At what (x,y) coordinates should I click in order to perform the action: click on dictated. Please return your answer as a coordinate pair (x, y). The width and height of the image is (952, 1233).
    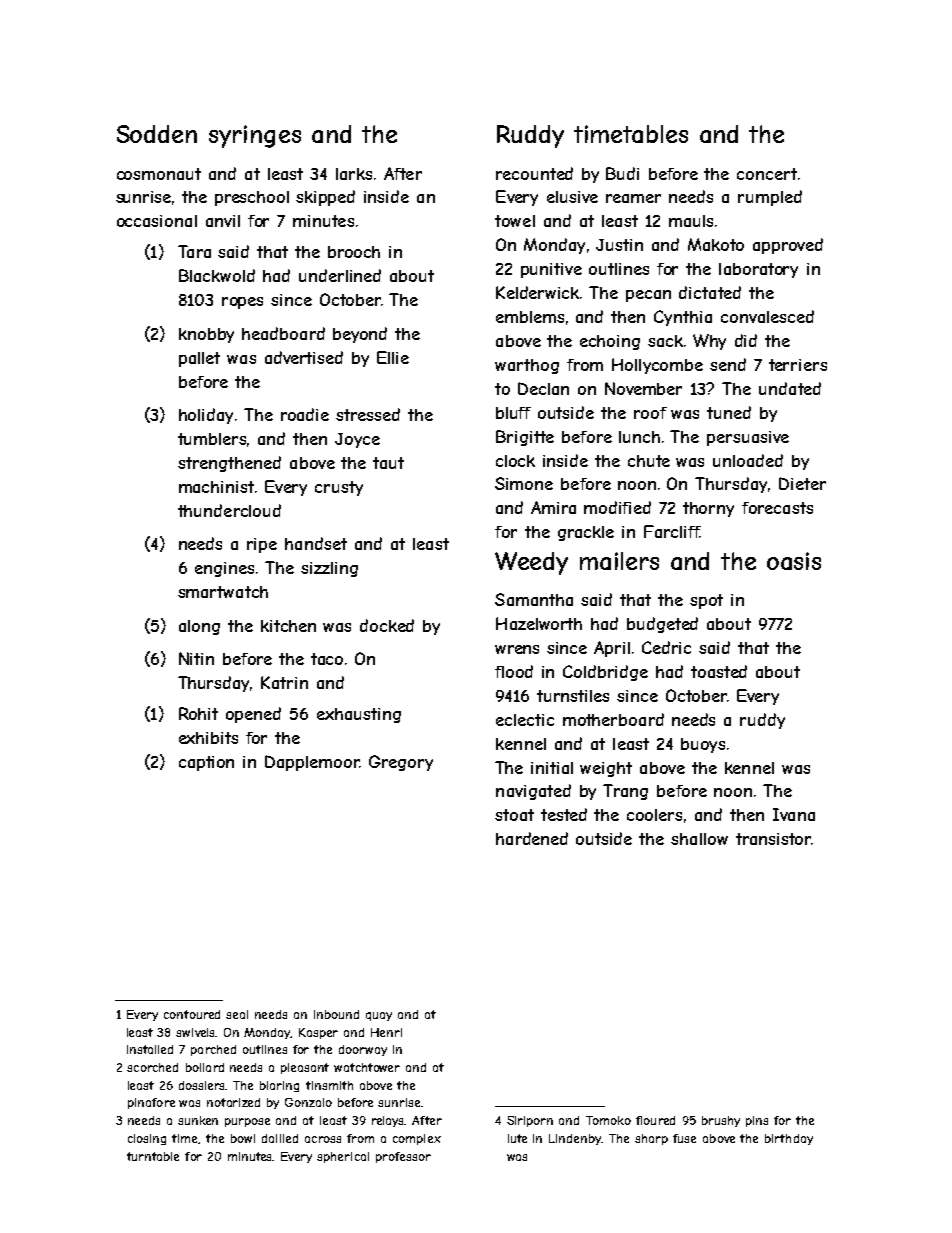
    Looking at the image, I should click on (710, 292).
